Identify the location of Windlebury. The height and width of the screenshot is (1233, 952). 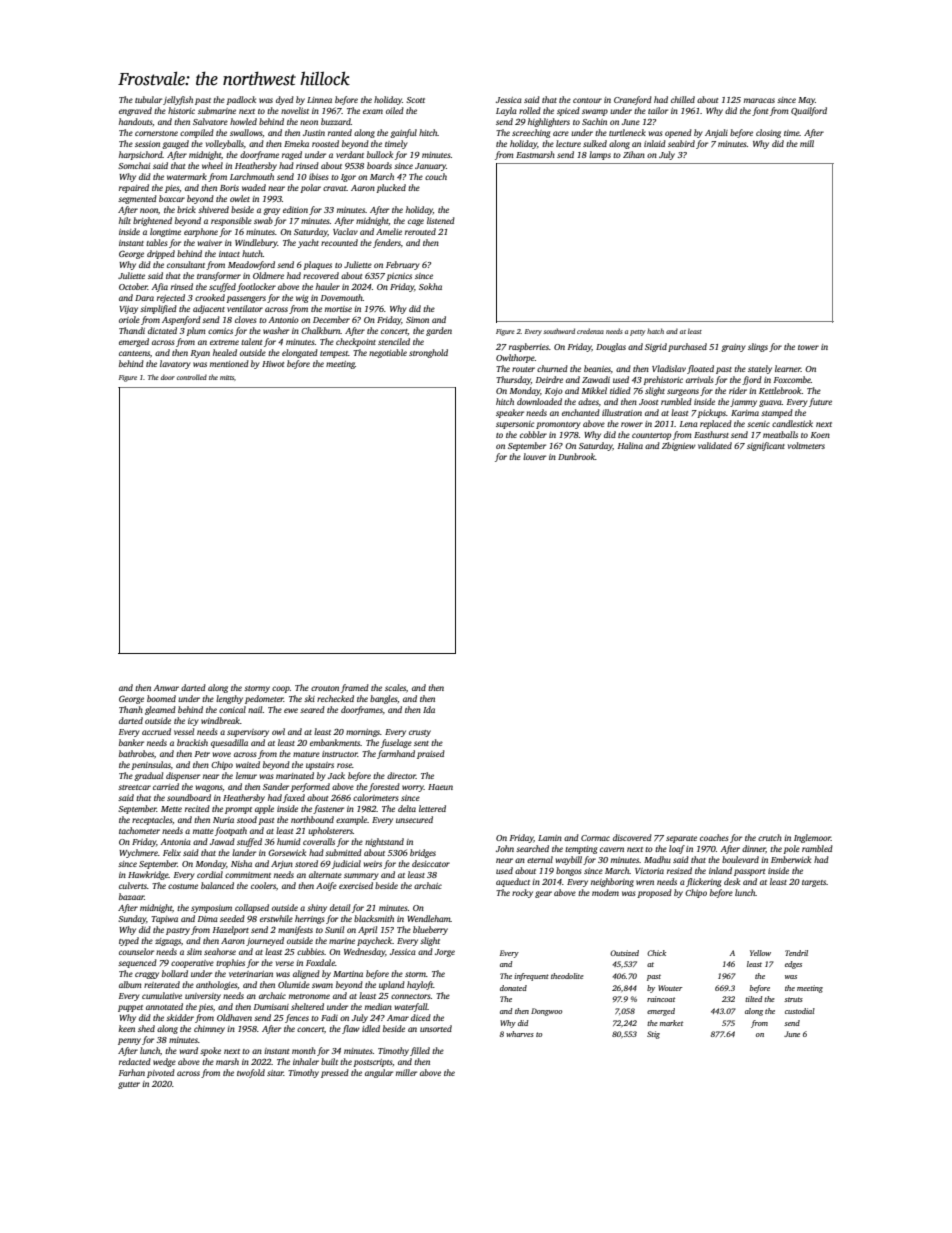
(256, 243).
